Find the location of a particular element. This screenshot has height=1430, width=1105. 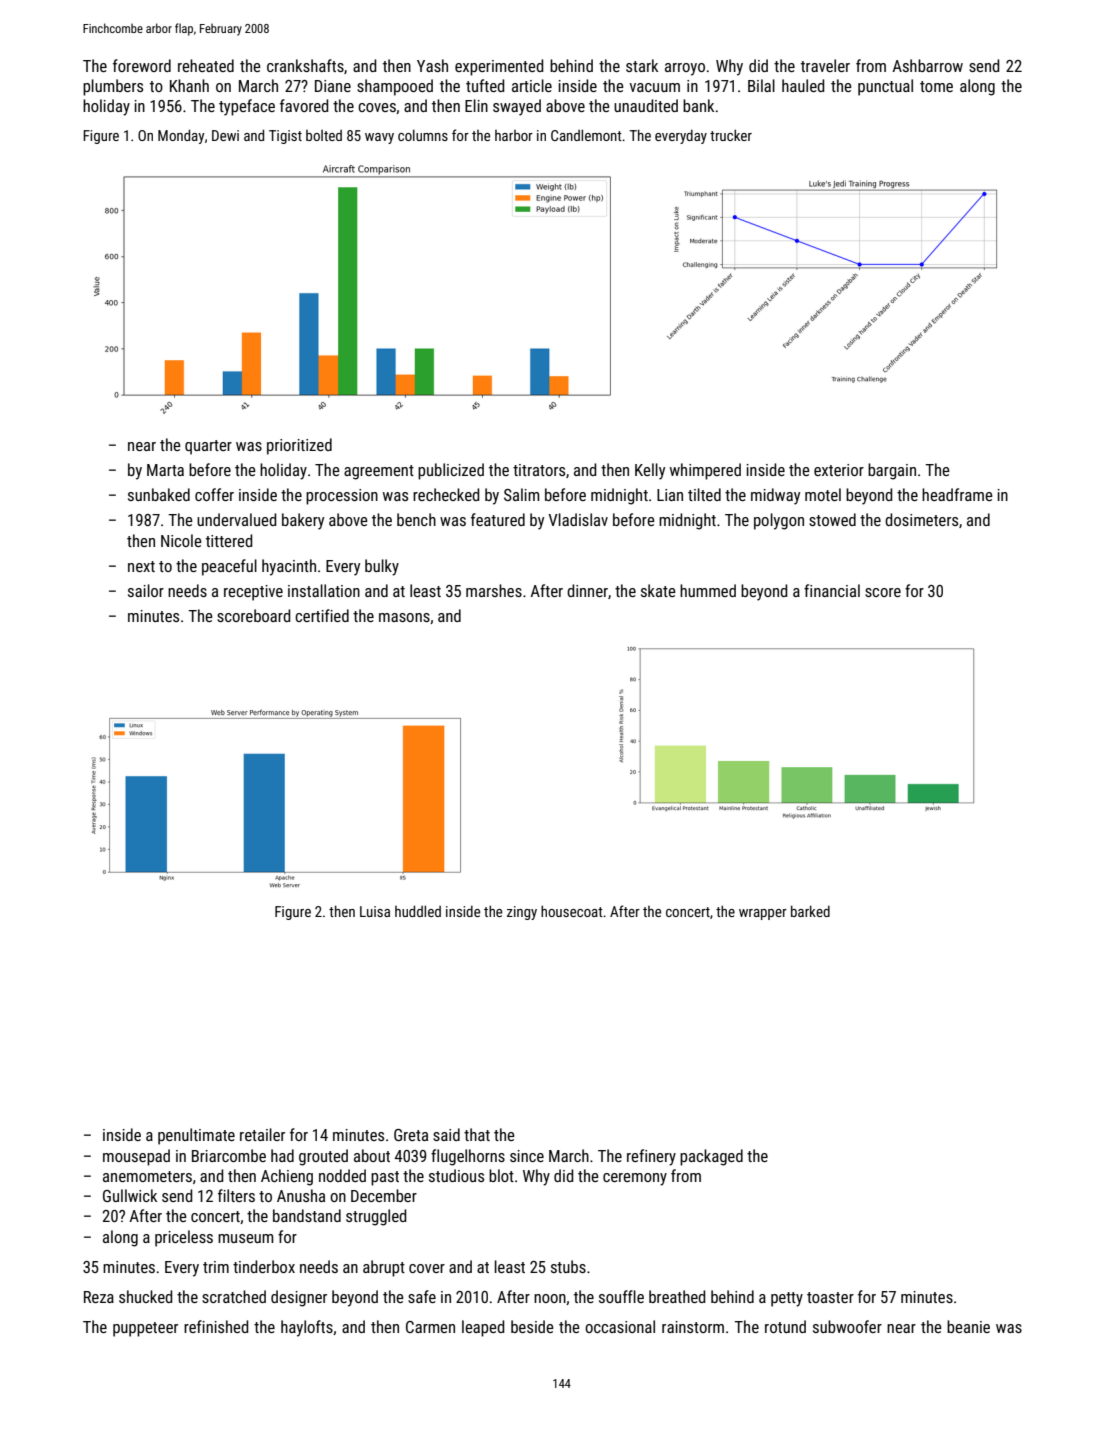

headframe is located at coordinates (957, 494).
